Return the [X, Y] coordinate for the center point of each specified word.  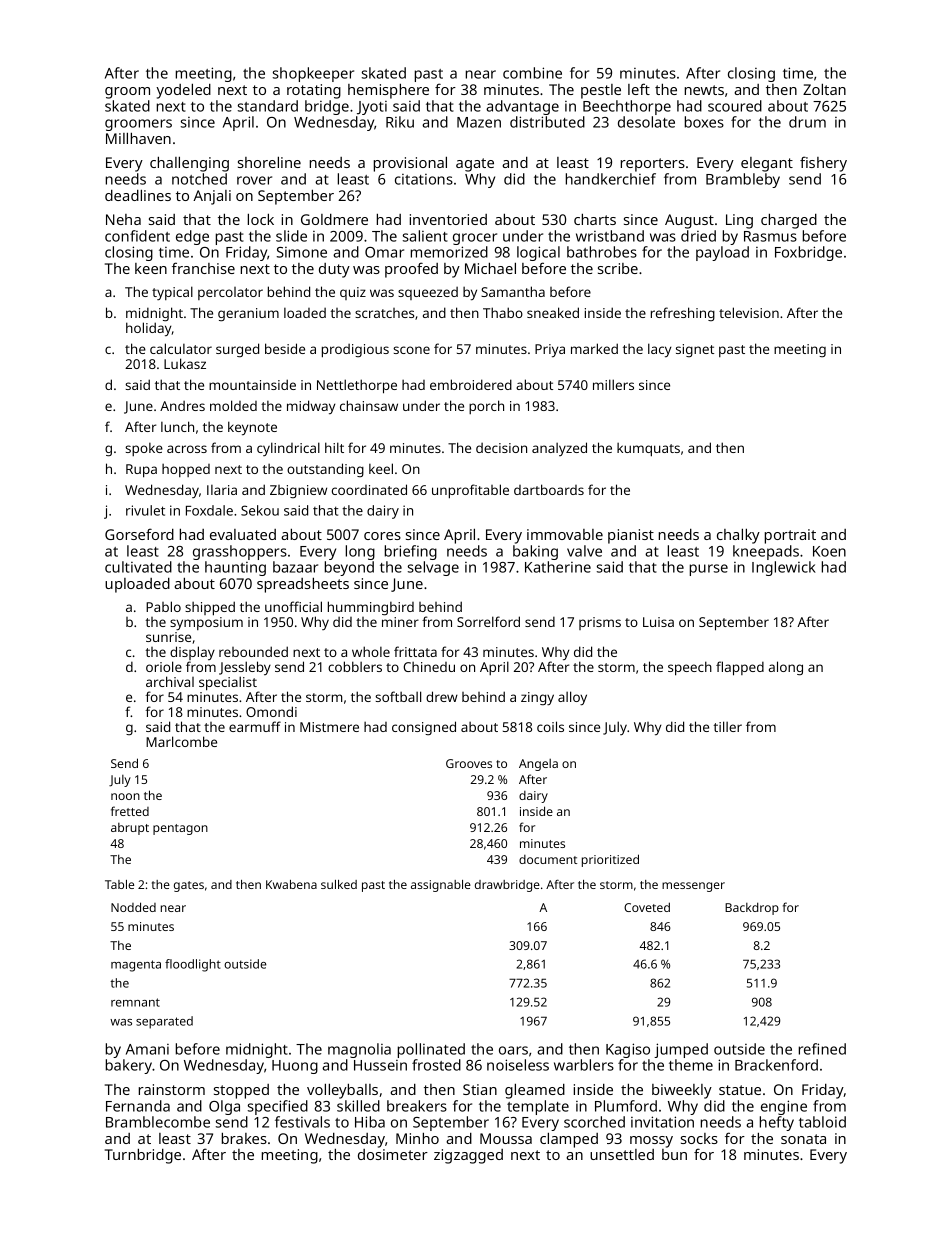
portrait [790, 536]
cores [382, 536]
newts [704, 90]
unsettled [622, 1154]
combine [532, 73]
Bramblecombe [158, 1122]
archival [170, 681]
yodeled [183, 91]
